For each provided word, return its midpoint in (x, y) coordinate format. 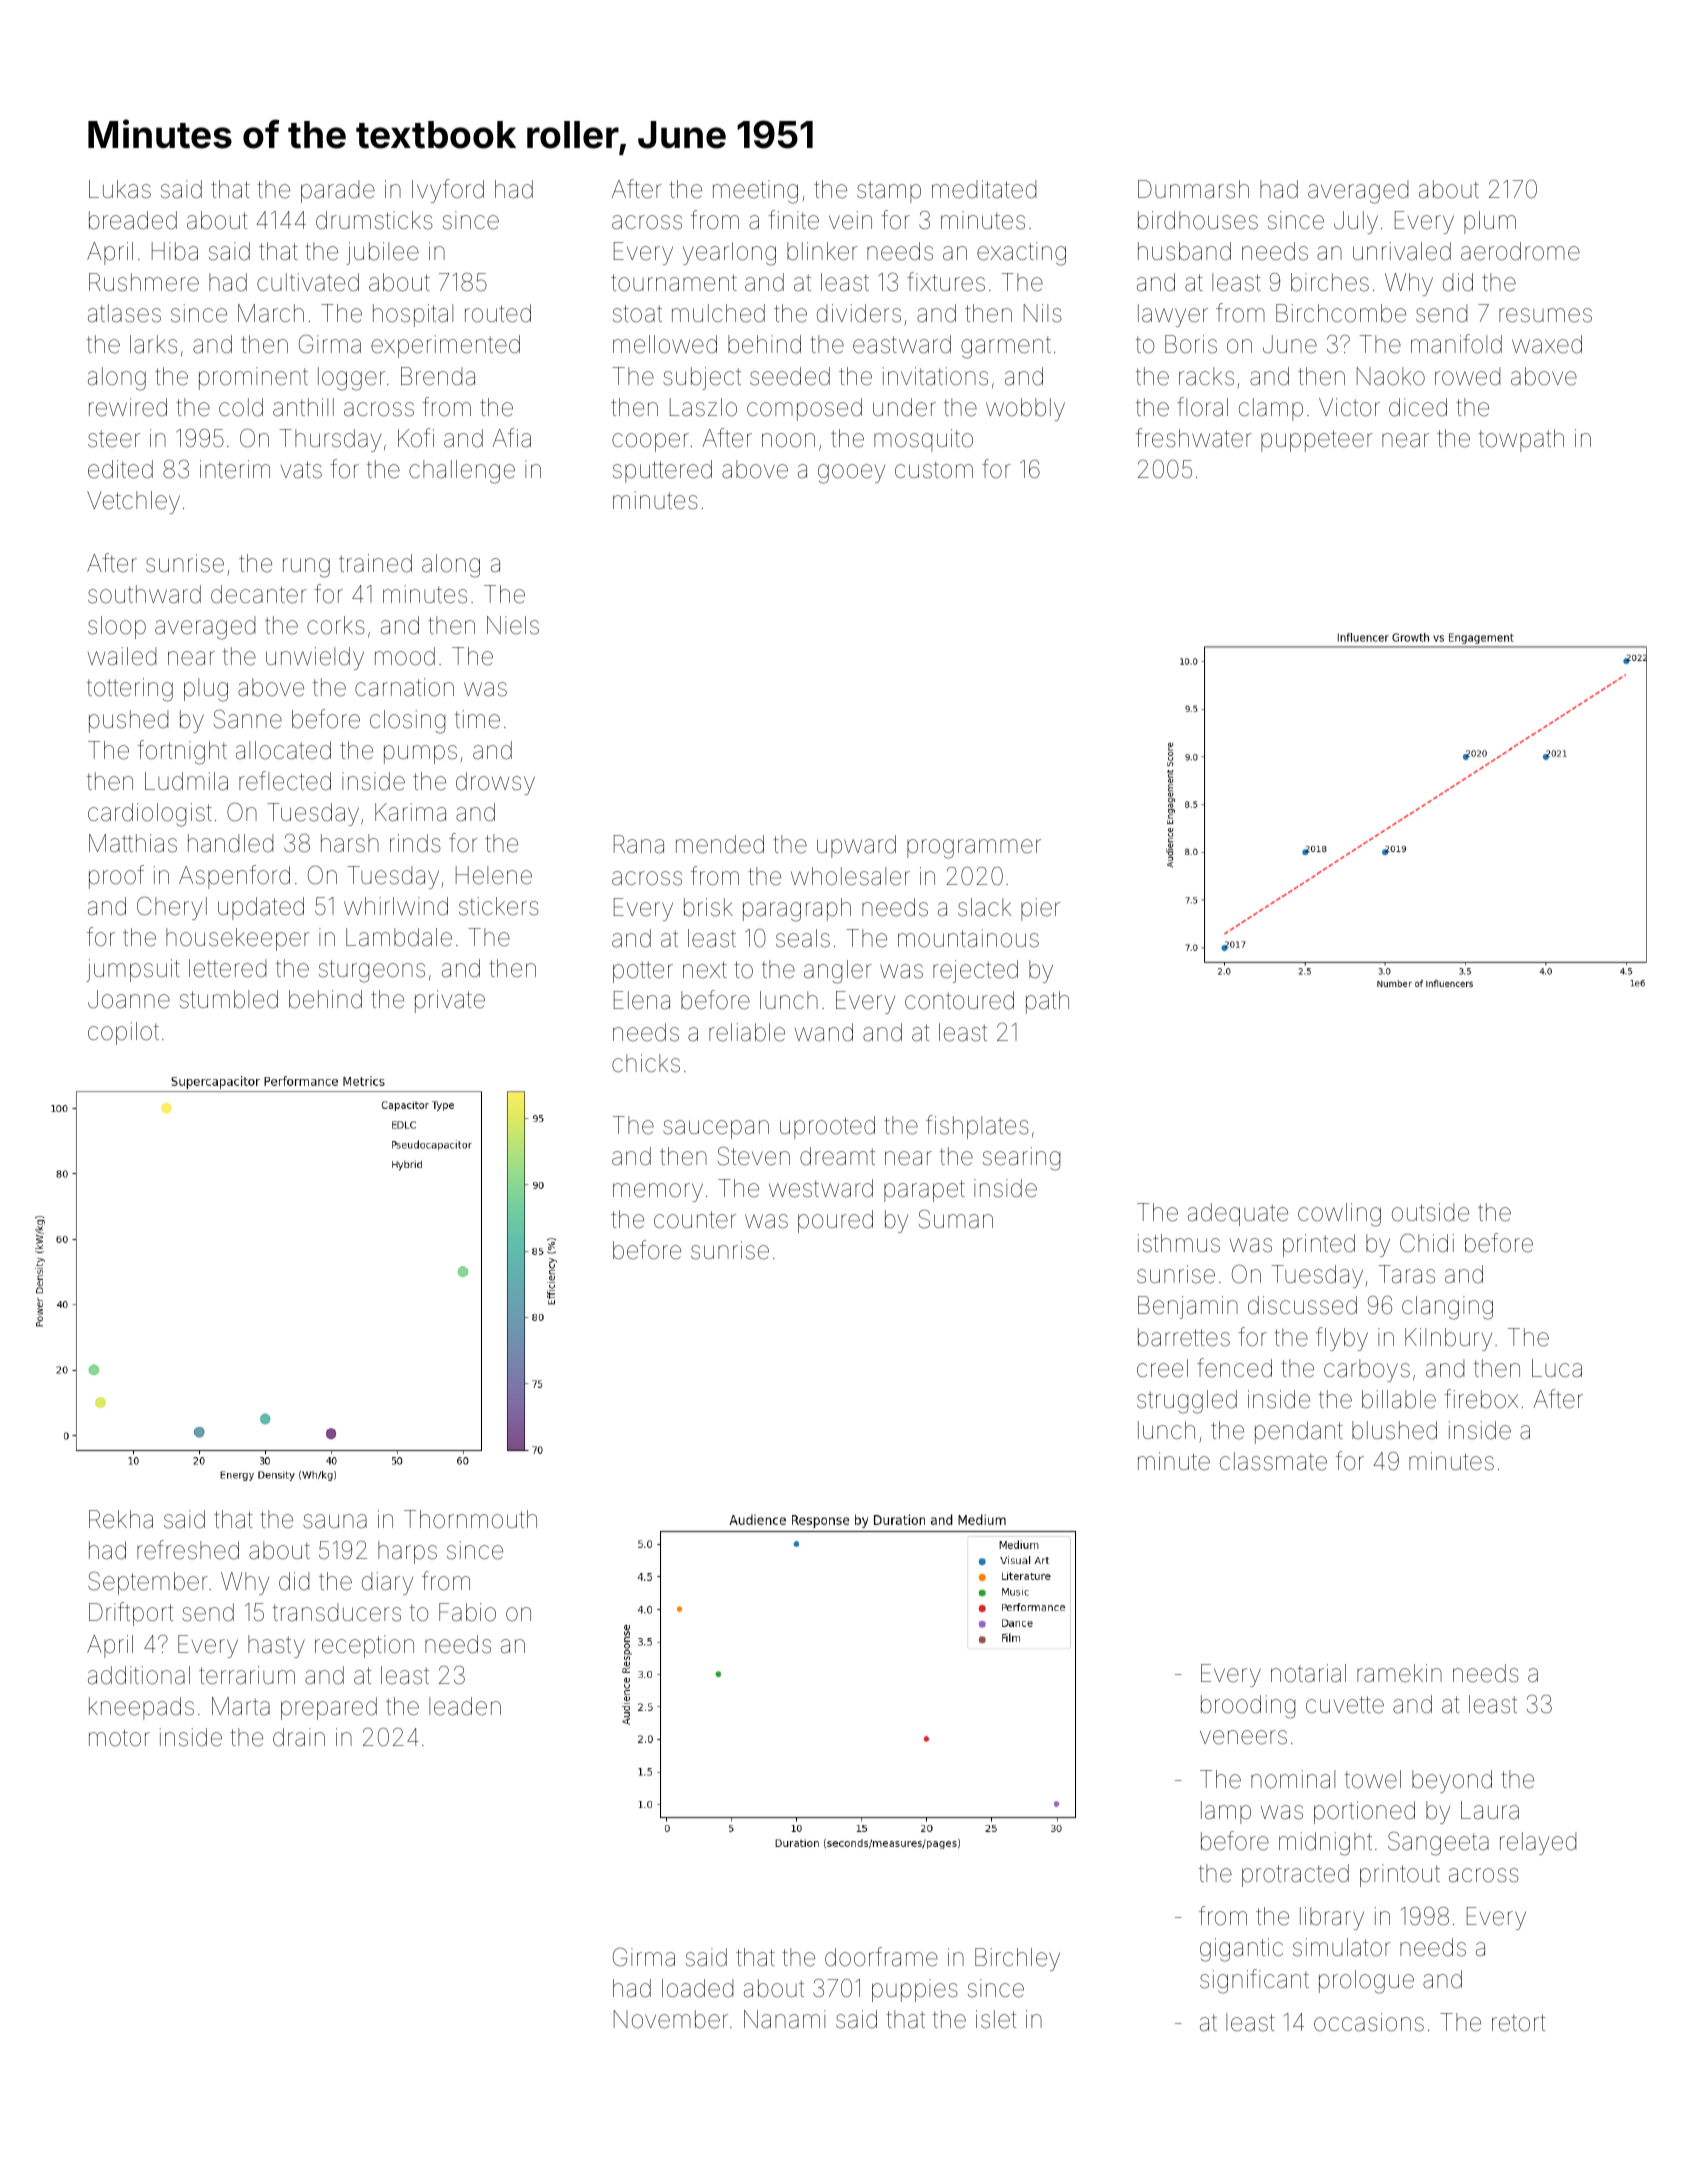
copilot (123, 1033)
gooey (851, 474)
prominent (253, 378)
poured (835, 1221)
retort (1518, 2023)
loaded (697, 1988)
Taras (1407, 1274)
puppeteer (1317, 441)
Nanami (785, 2019)
